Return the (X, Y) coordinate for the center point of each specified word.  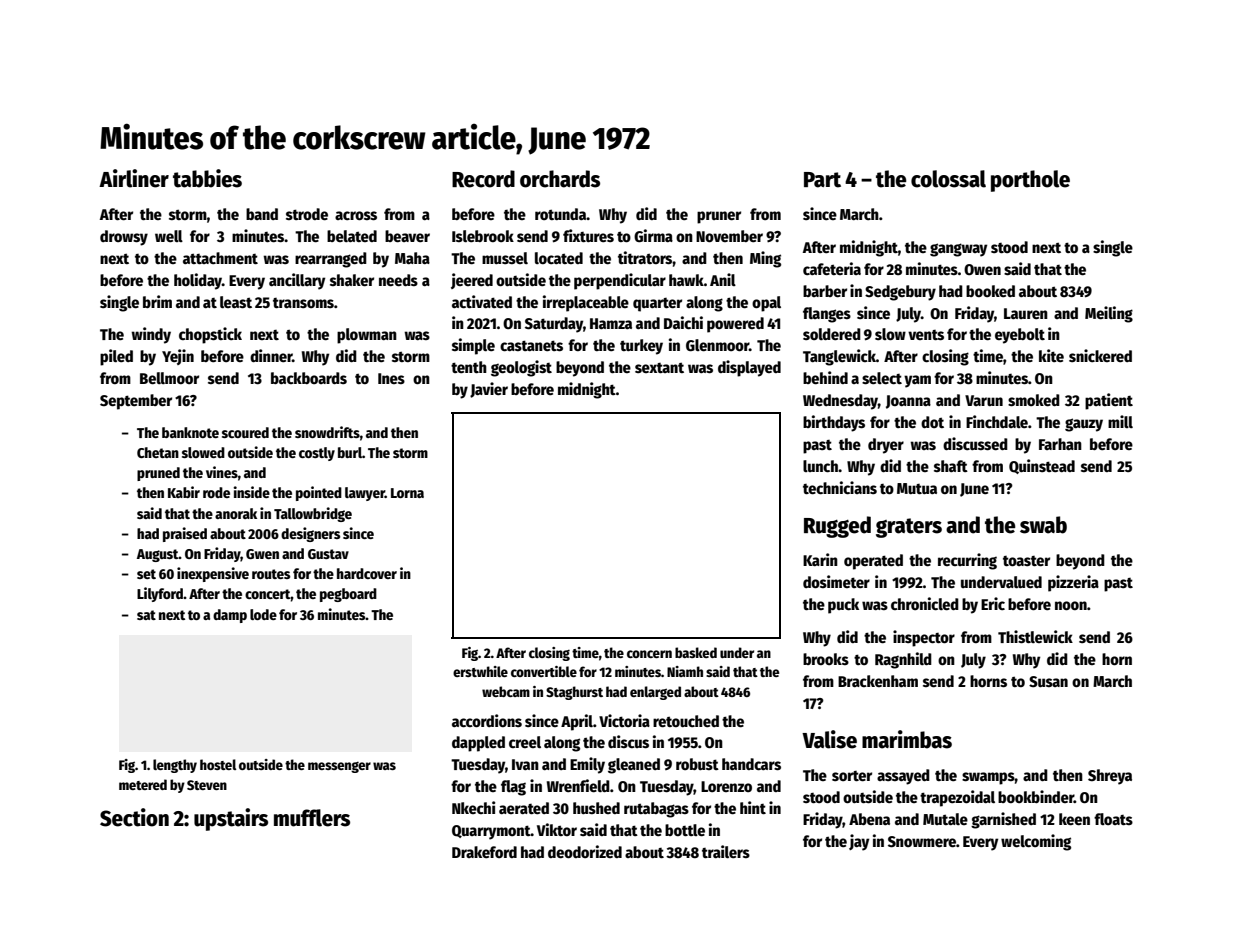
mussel (505, 258)
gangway (958, 250)
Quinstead (1042, 466)
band (262, 214)
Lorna (407, 493)
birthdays (834, 423)
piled (116, 357)
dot (932, 422)
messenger (339, 767)
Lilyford (160, 594)
